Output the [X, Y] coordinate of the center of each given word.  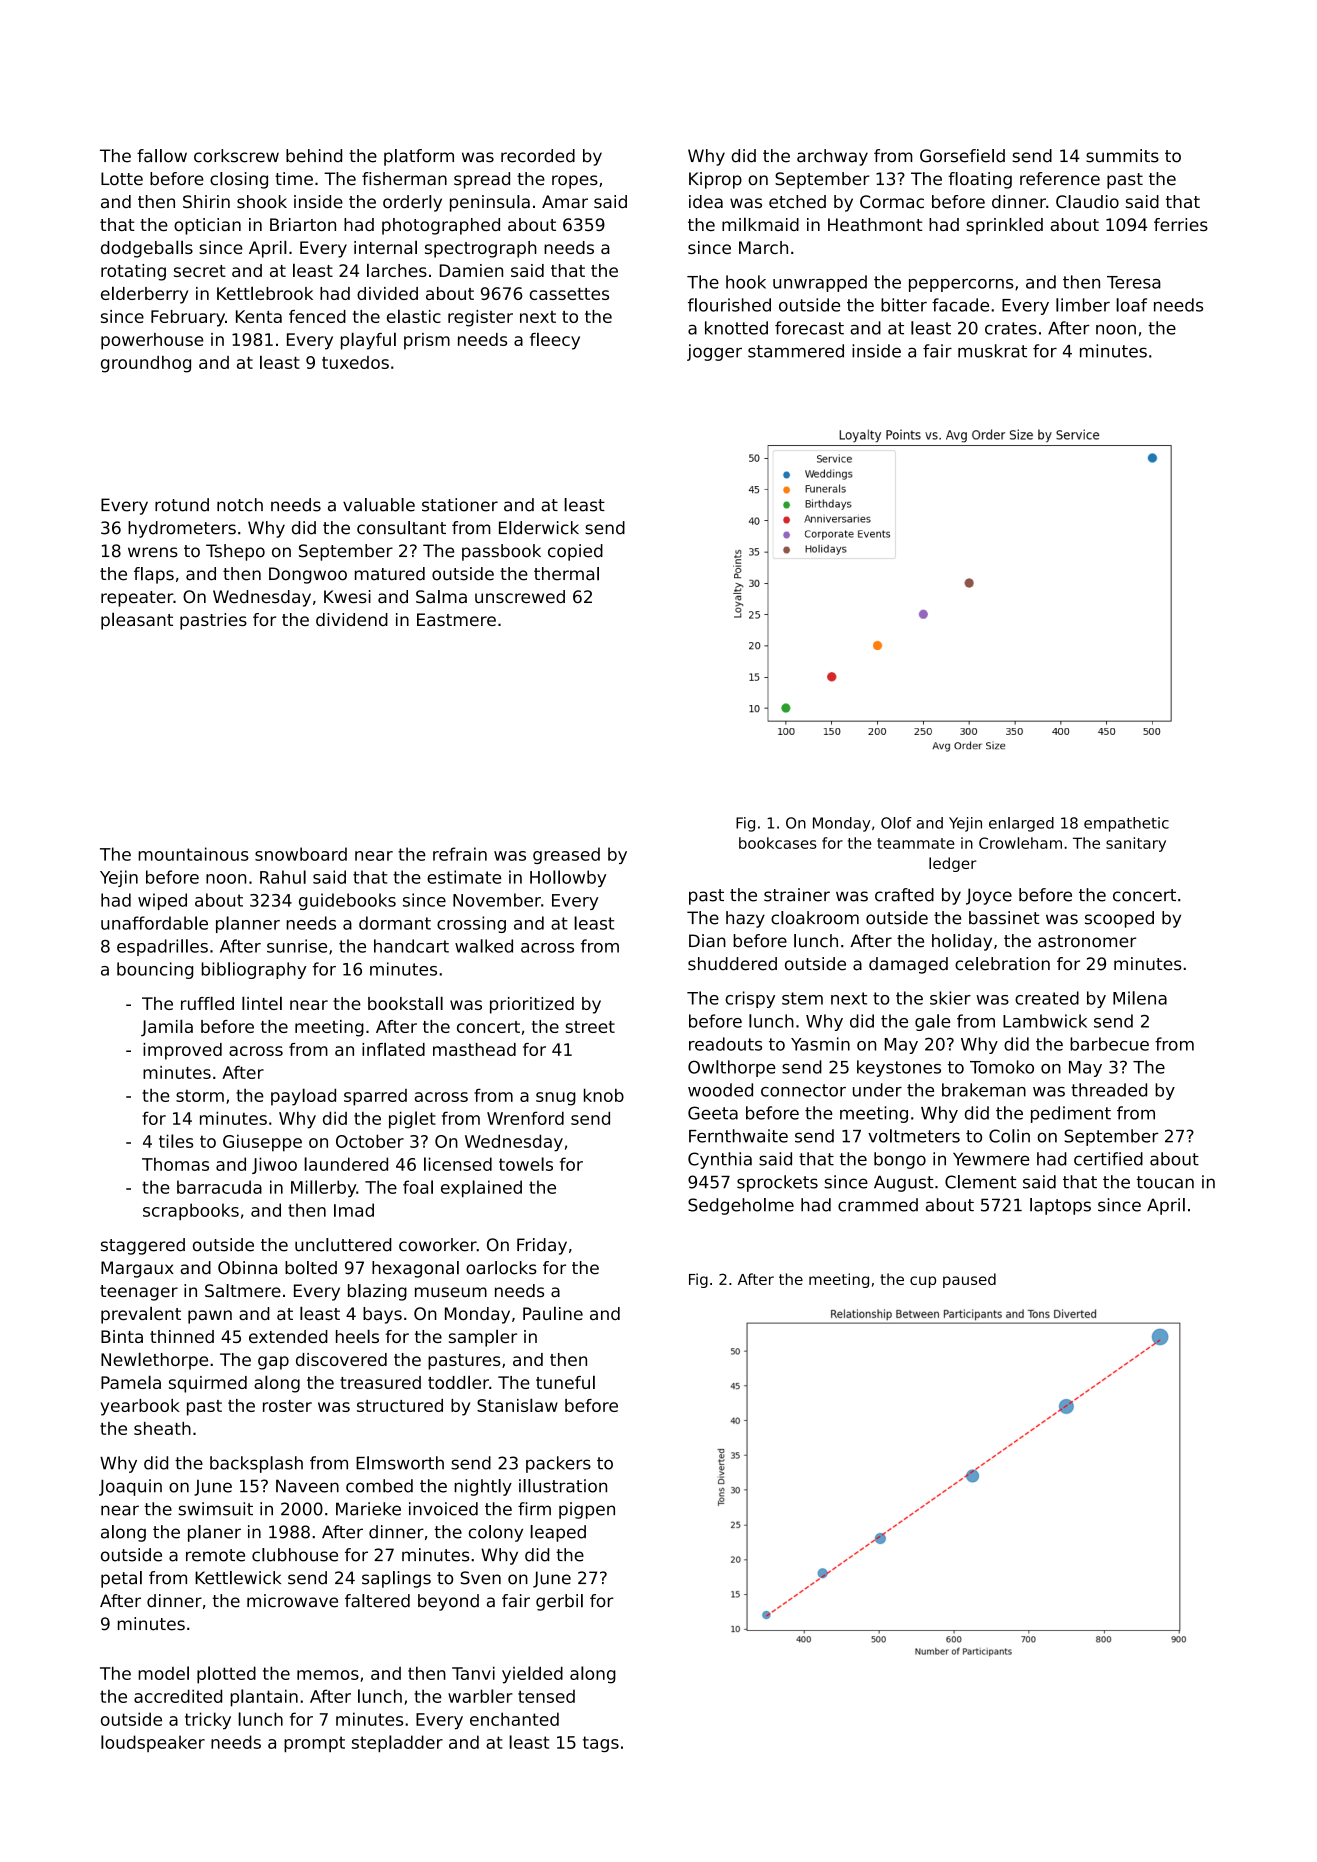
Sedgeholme [741, 1206]
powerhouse [152, 341]
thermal [566, 574]
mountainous [193, 854]
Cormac [892, 202]
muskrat [992, 351]
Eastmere [456, 619]
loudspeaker [153, 1743]
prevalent [141, 1315]
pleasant [137, 621]
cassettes [569, 294]
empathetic [1126, 824]
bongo [900, 1160]
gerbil [559, 1602]
